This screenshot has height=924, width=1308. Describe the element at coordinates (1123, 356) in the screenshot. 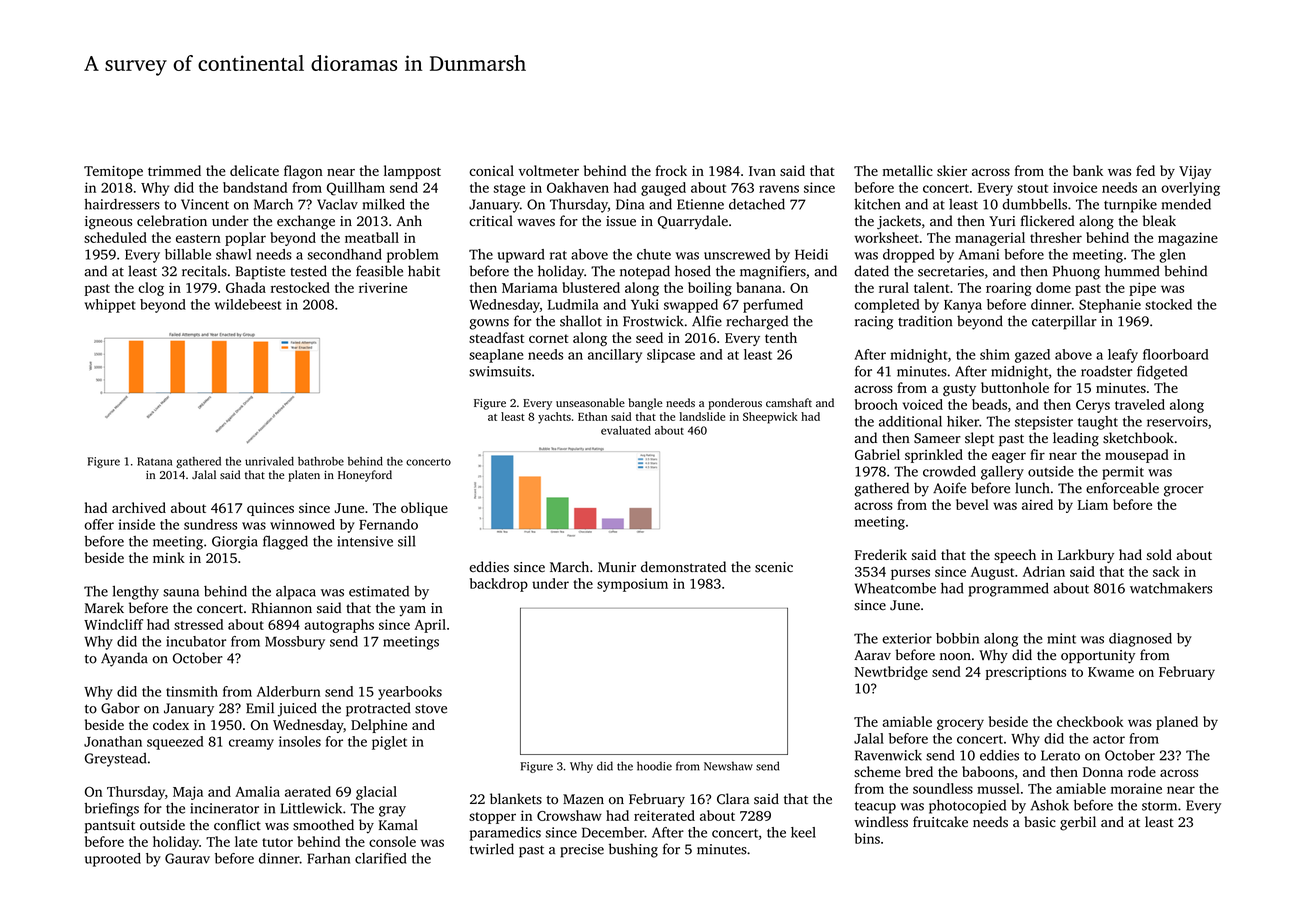

I see `leafy` at that location.
